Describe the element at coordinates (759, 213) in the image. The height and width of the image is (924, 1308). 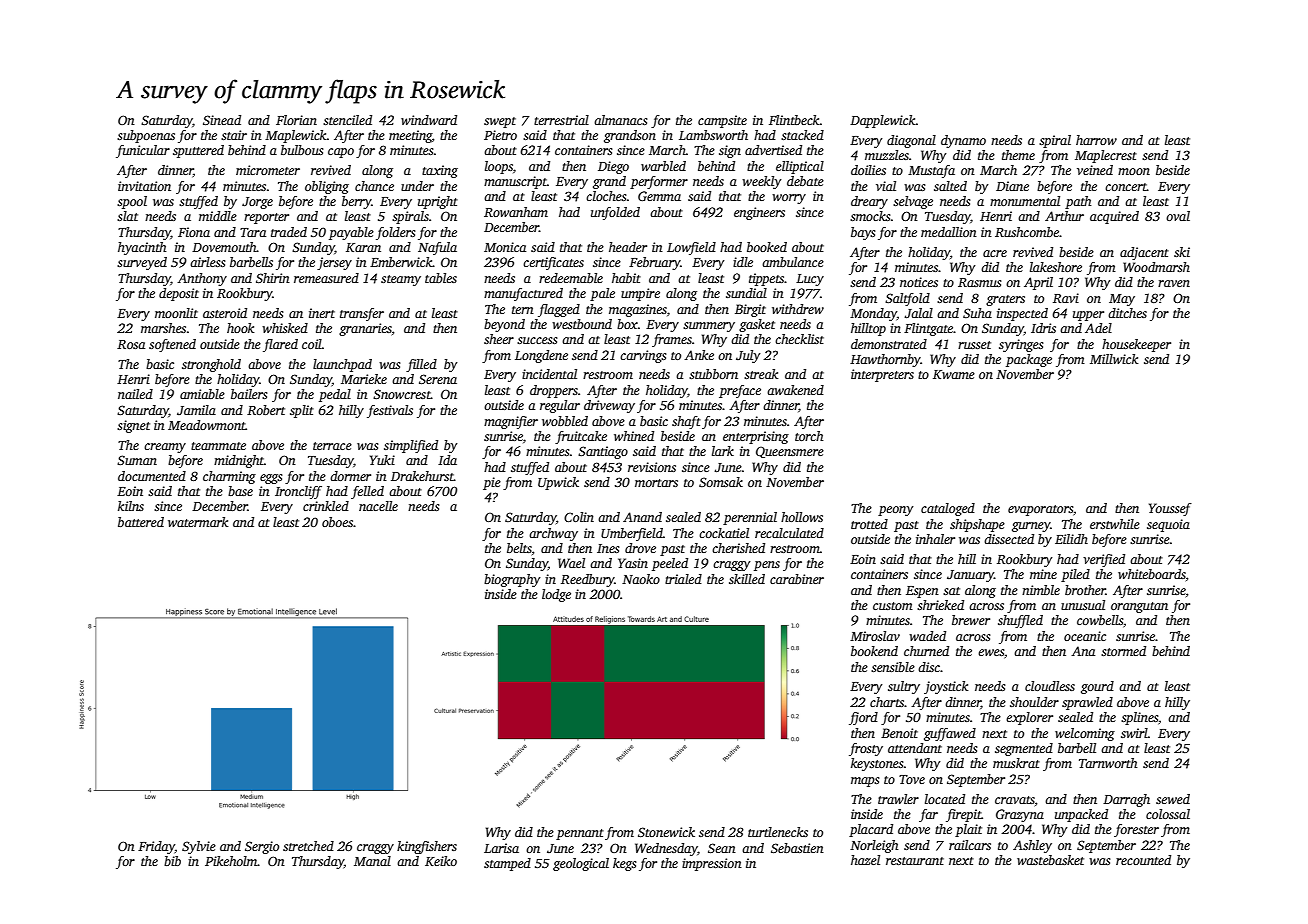
I see `engineers` at that location.
